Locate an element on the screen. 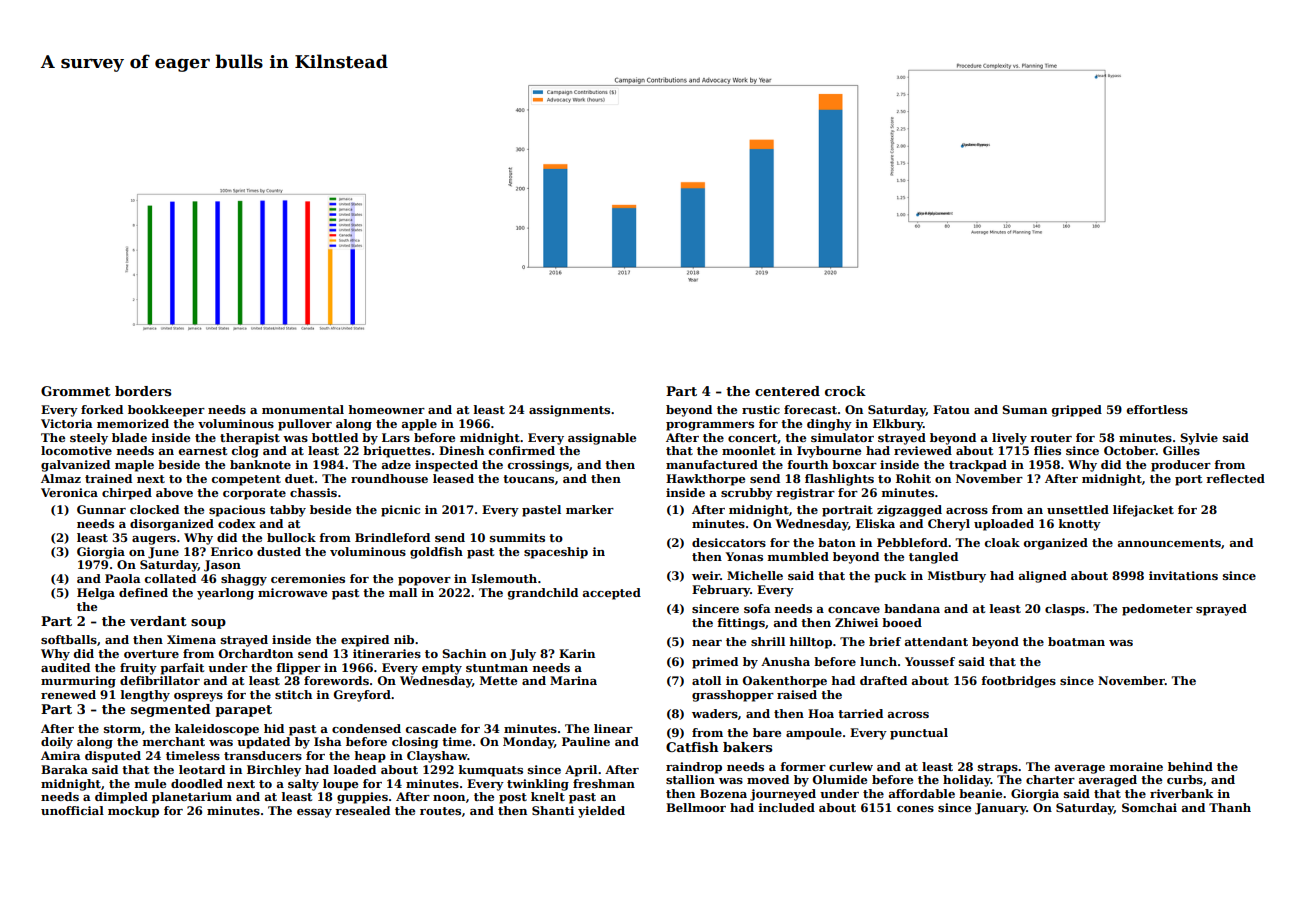 This screenshot has width=1308, height=924. centered is located at coordinates (787, 391).
